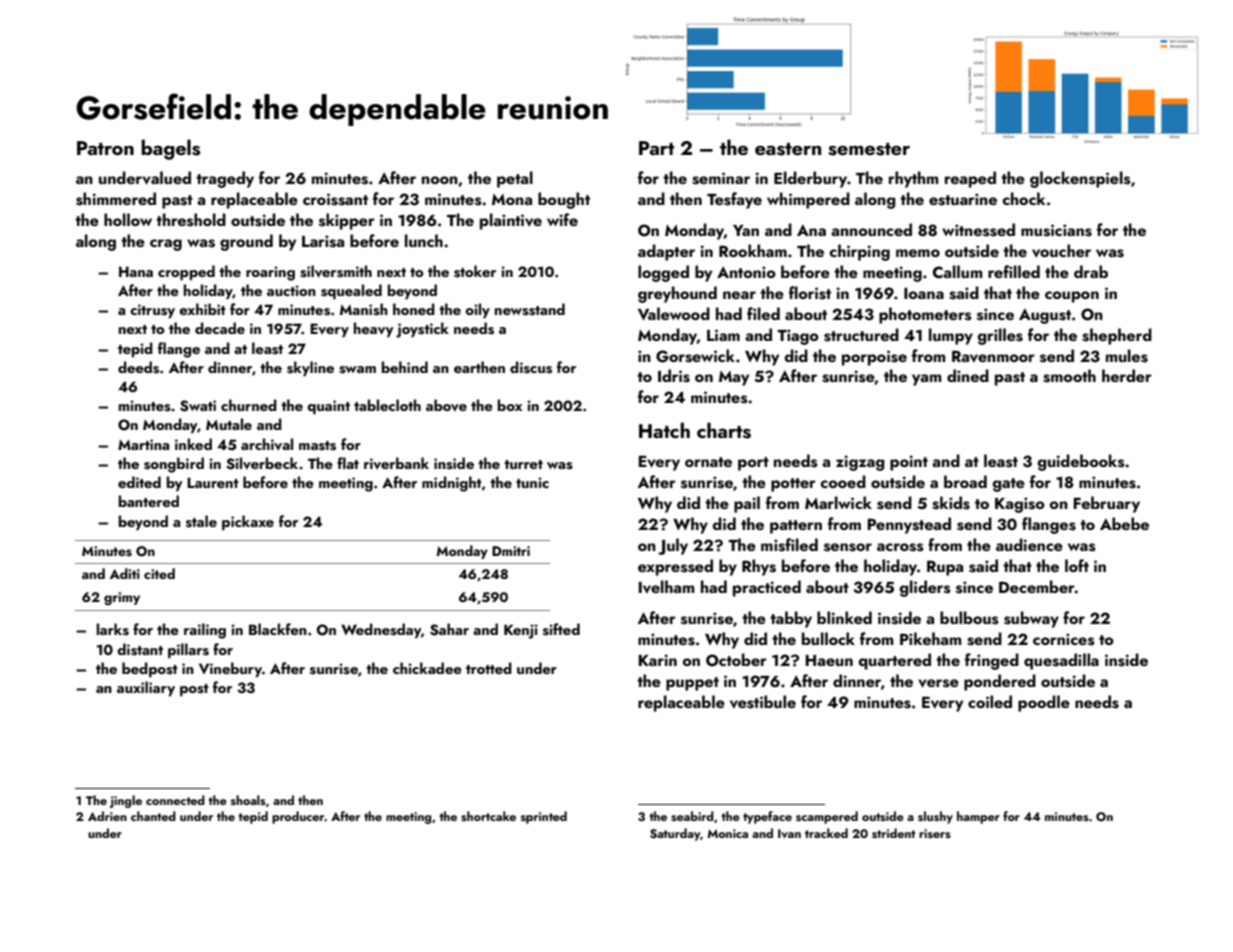  I want to click on box, so click(510, 405).
